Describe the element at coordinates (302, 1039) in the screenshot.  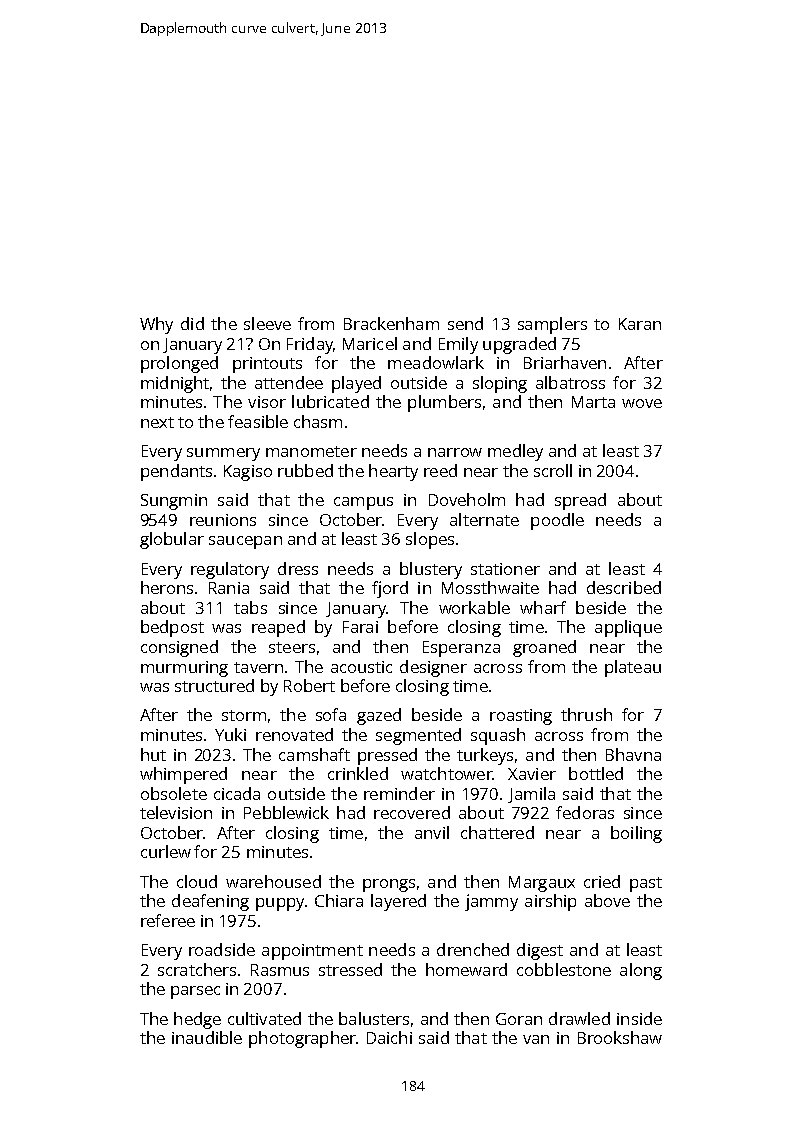
I see `photographer` at that location.
